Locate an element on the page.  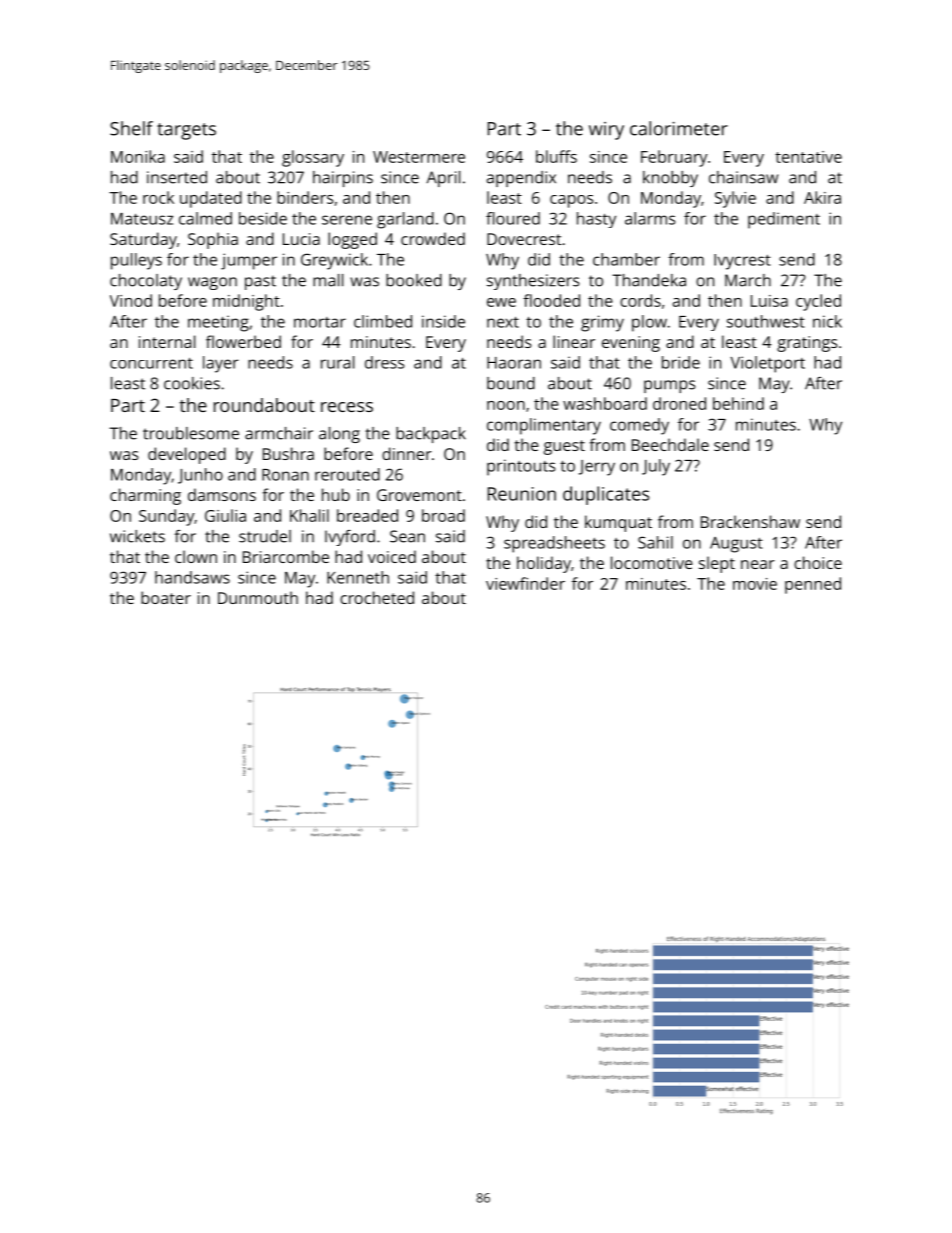
spreadsheets is located at coordinates (554, 544).
